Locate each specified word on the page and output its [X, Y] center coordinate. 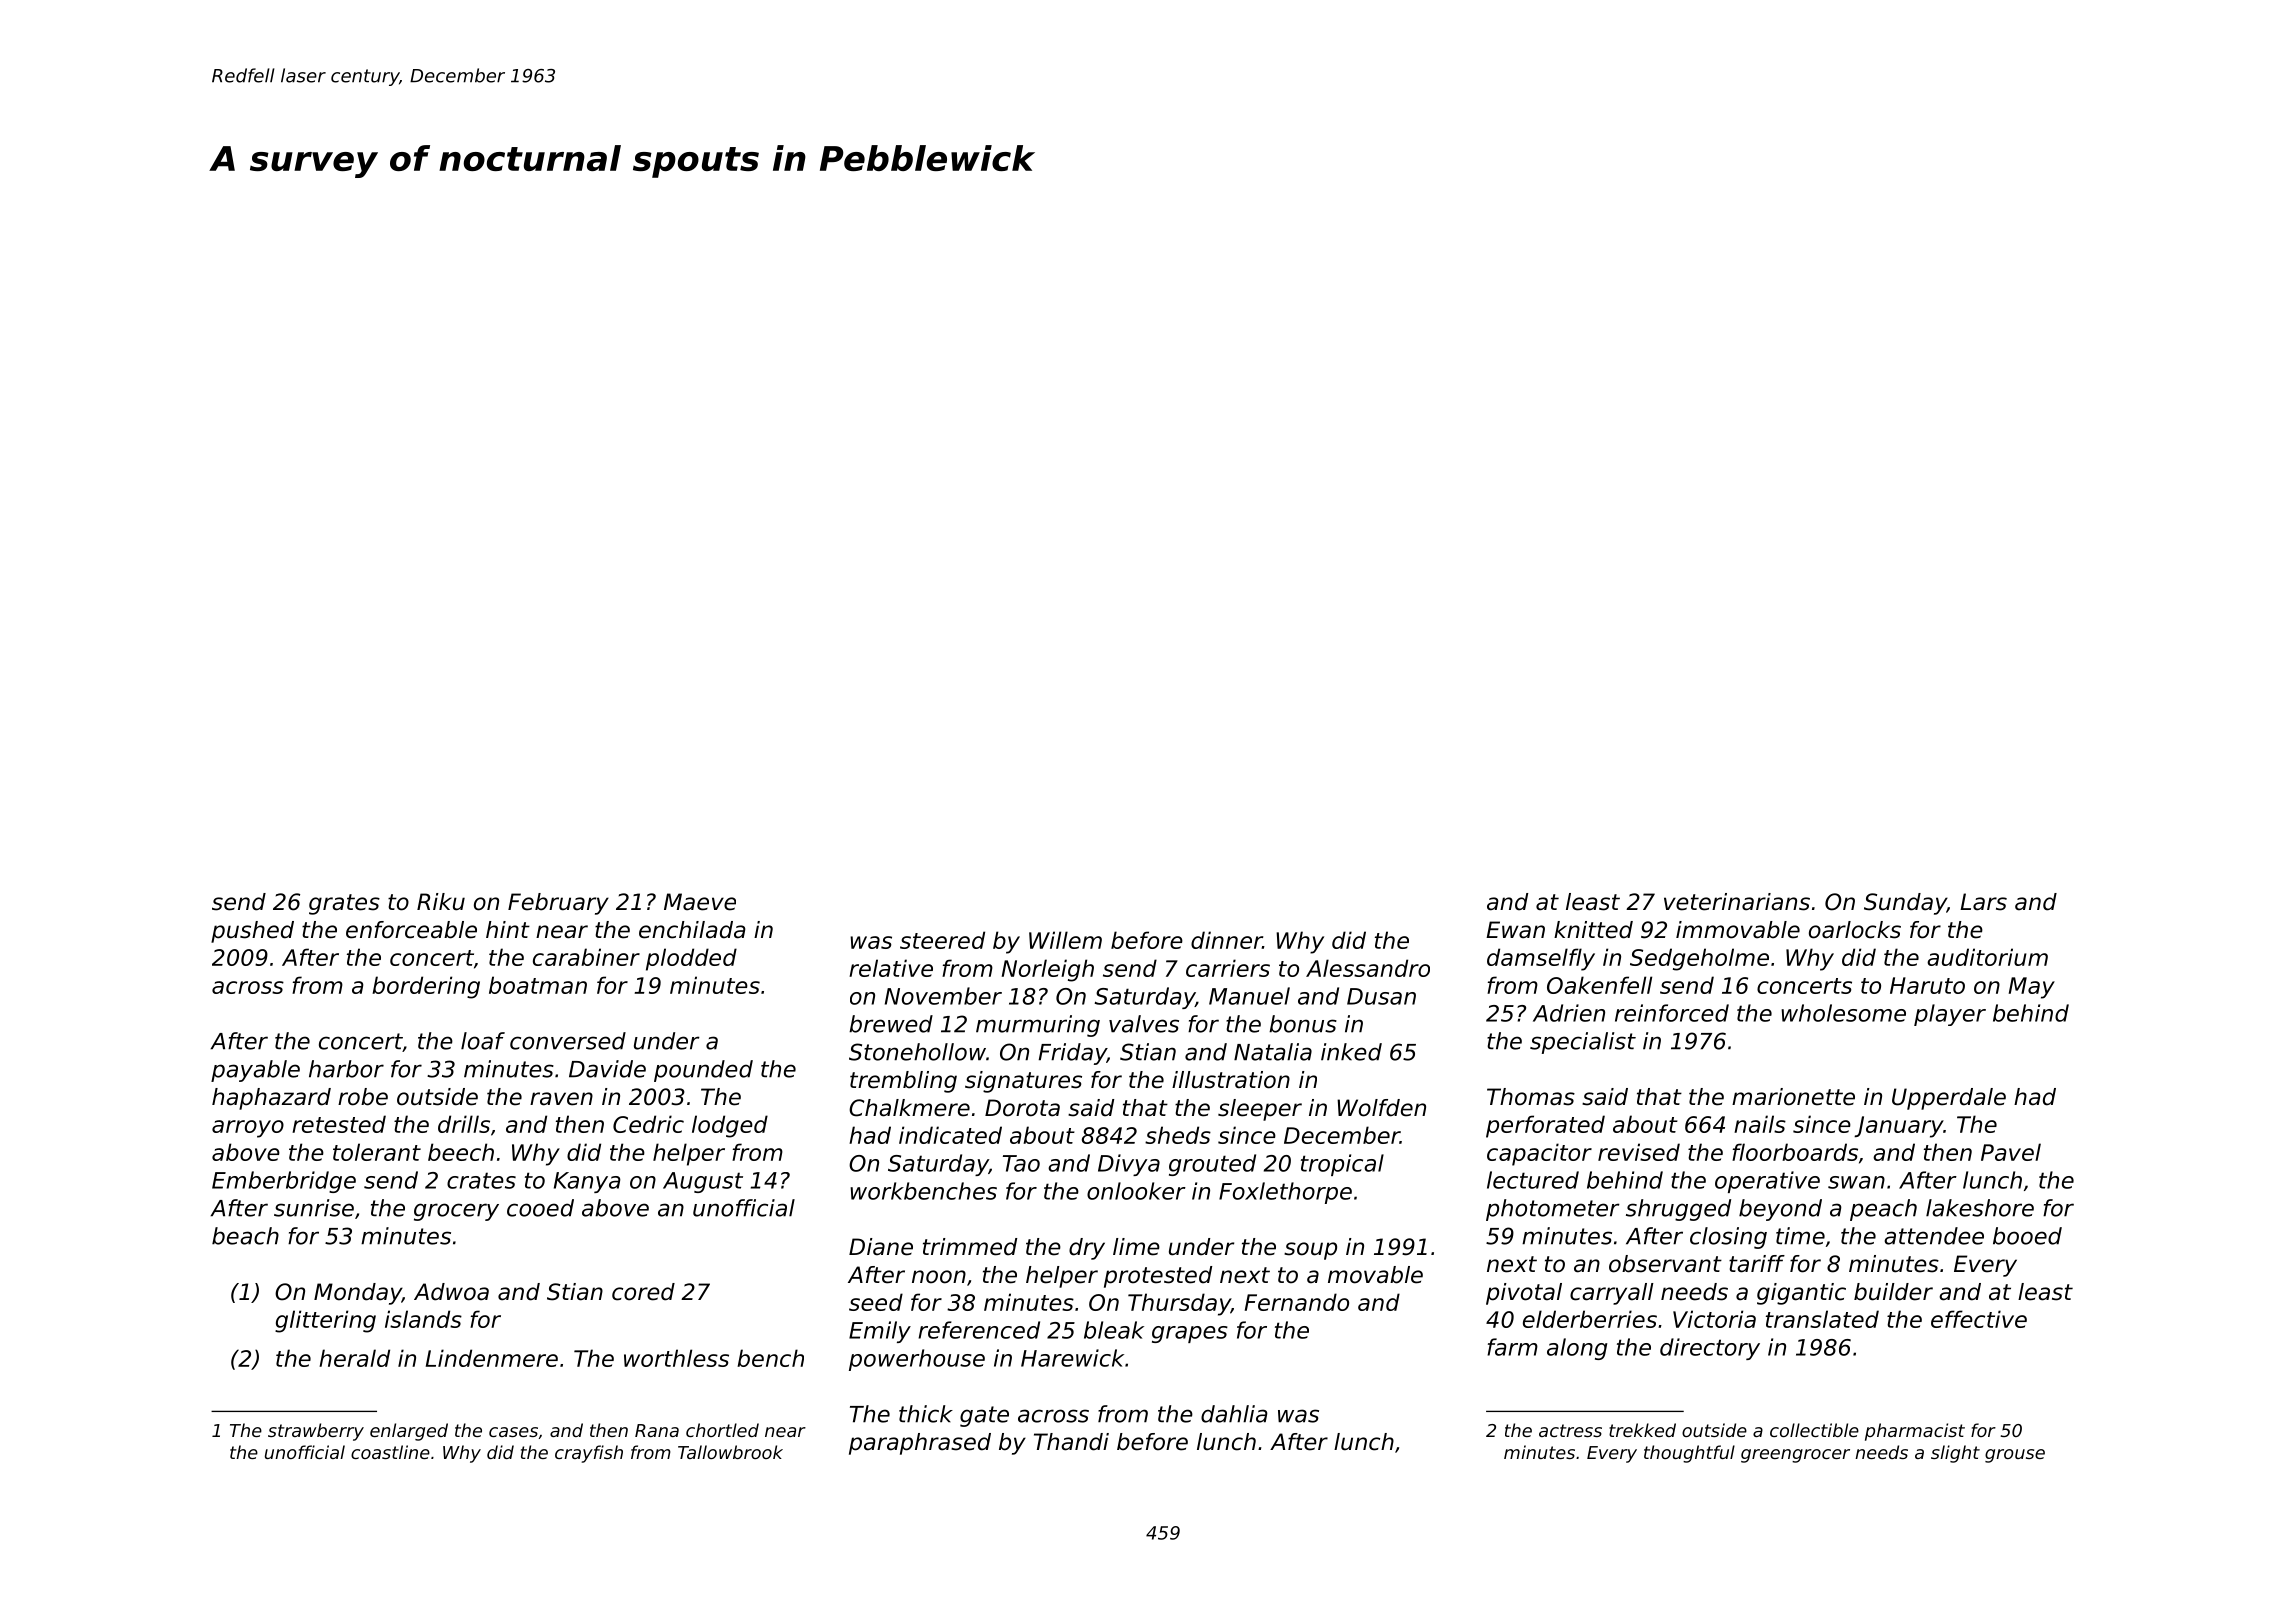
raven [561, 1099]
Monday [358, 1294]
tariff [1757, 1264]
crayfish [589, 1454]
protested [1158, 1277]
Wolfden [1381, 1108]
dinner [1227, 940]
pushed [252, 932]
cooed [540, 1208]
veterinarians [1737, 902]
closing [1728, 1238]
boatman [538, 985]
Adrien [1569, 1013]
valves [1144, 1024]
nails [1760, 1124]
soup [1310, 1251]
